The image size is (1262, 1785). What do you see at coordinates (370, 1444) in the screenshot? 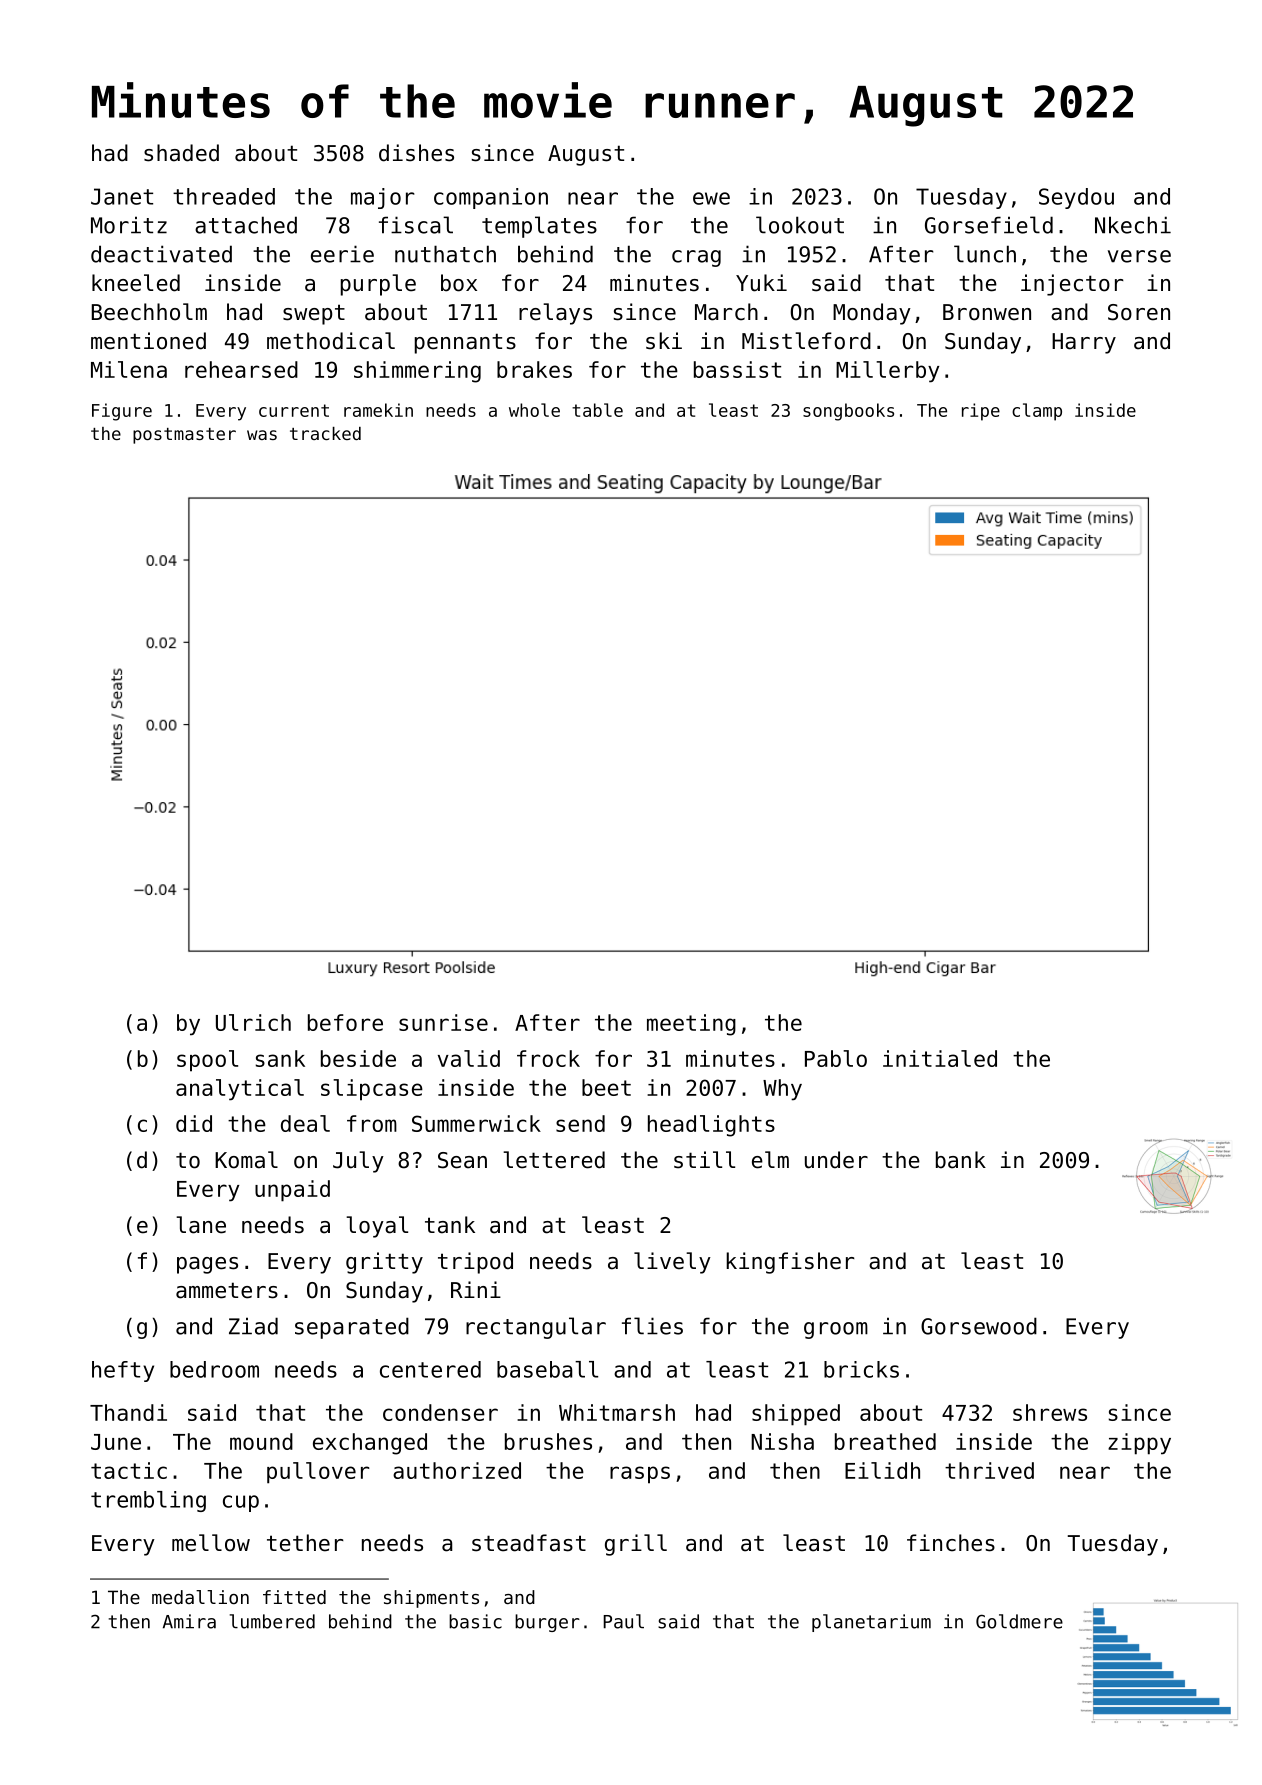
I see `exchanged` at bounding box center [370, 1444].
